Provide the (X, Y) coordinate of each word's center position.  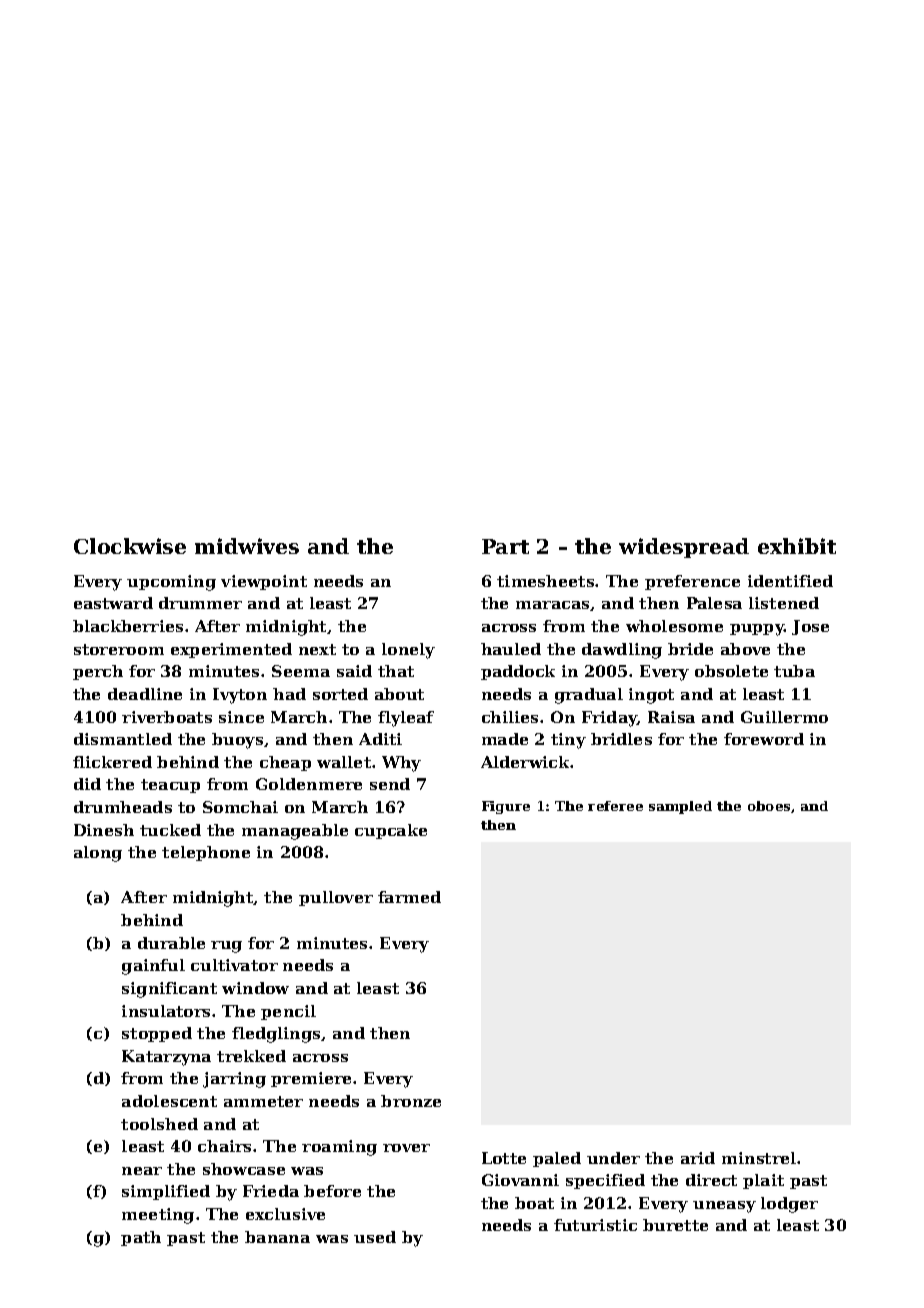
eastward (113, 603)
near (142, 1171)
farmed (409, 897)
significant (169, 990)
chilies (510, 717)
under (613, 1158)
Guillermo (784, 717)
